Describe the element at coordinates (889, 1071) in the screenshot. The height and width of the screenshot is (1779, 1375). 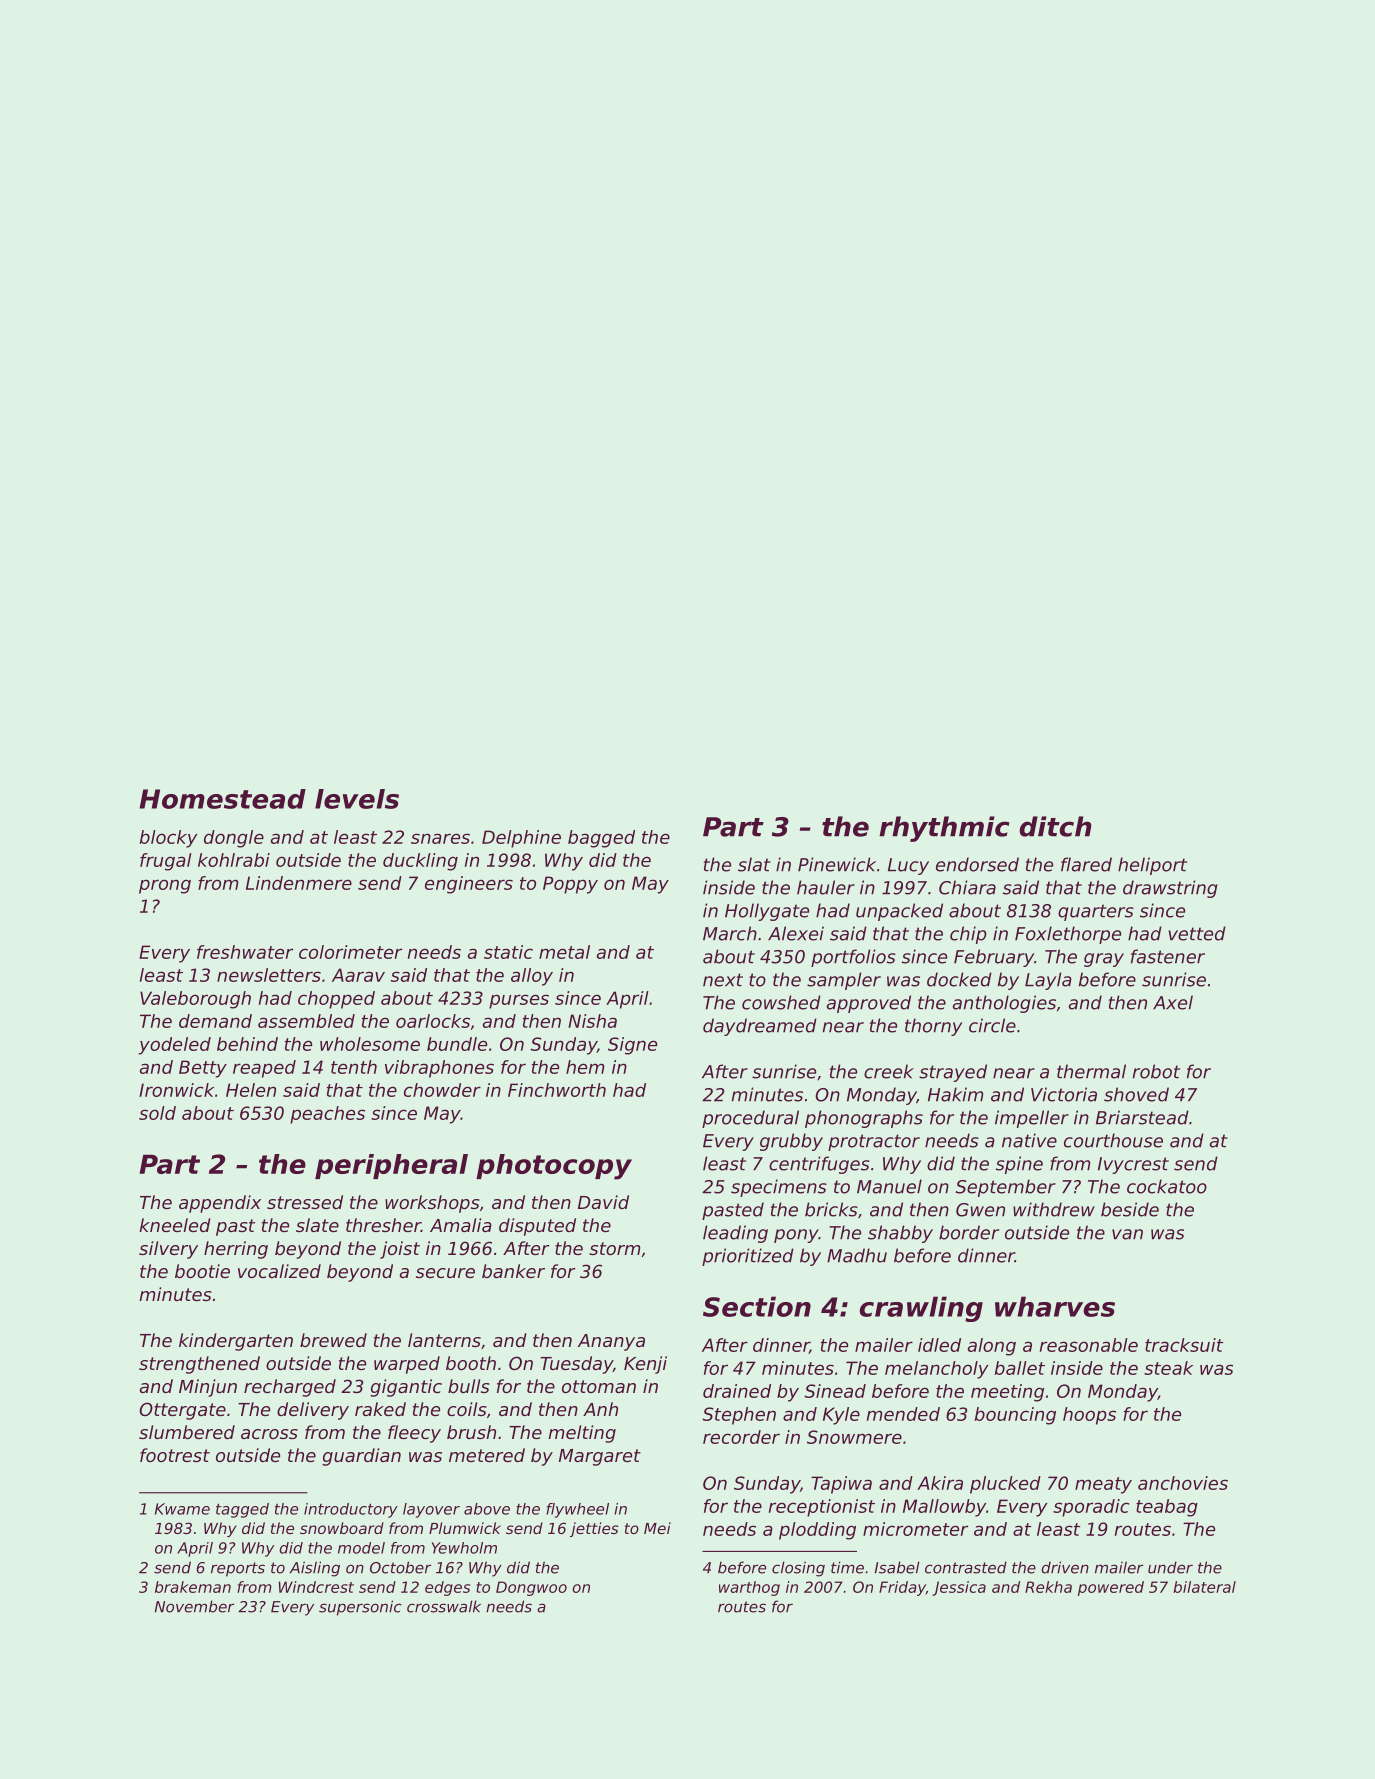
I see `creek` at that location.
